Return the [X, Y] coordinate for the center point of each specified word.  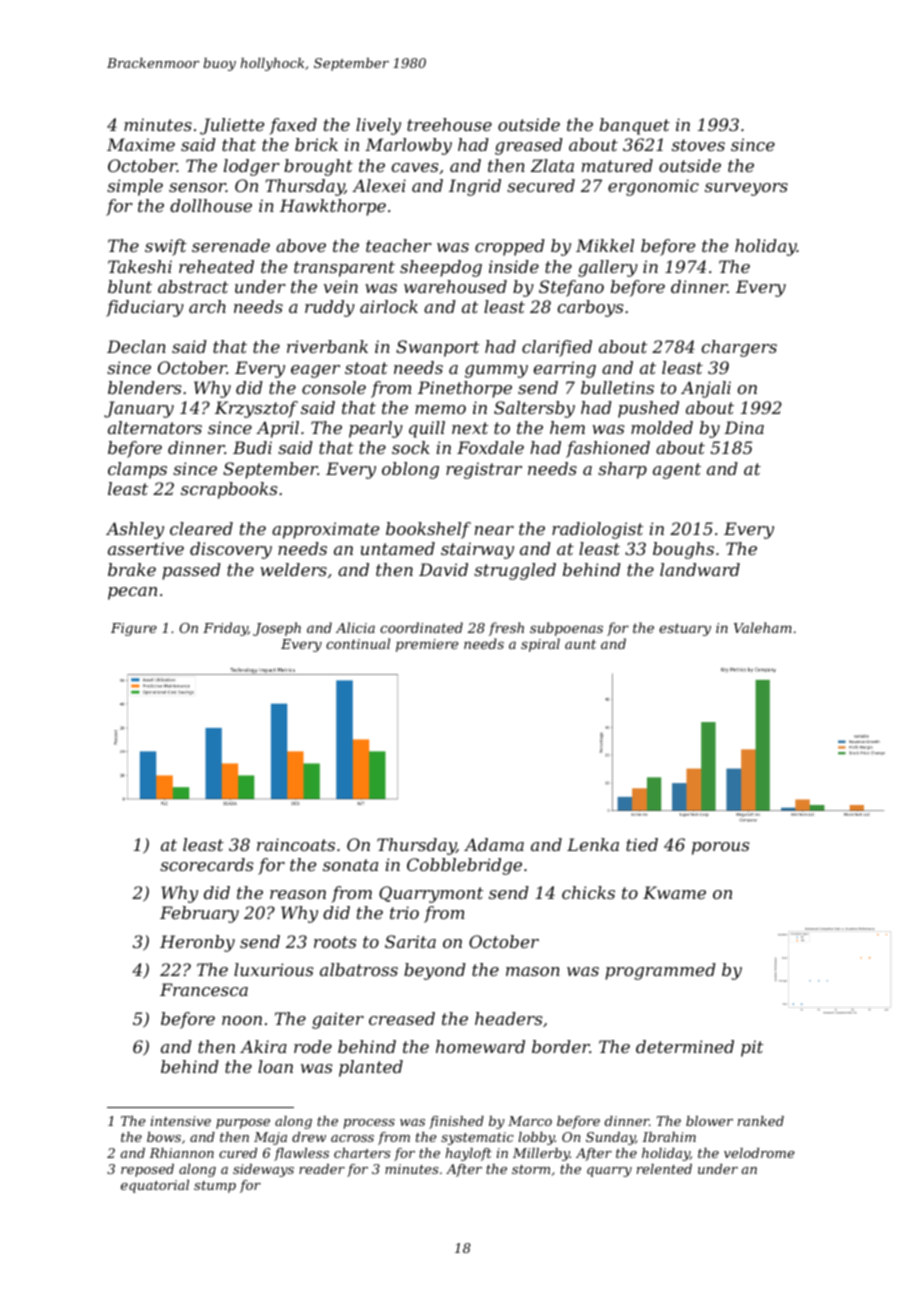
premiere [427, 645]
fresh [506, 629]
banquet [635, 126]
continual [358, 643]
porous [720, 848]
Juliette [232, 126]
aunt [580, 644]
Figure [134, 629]
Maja [270, 1138]
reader [322, 1169]
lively [378, 126]
